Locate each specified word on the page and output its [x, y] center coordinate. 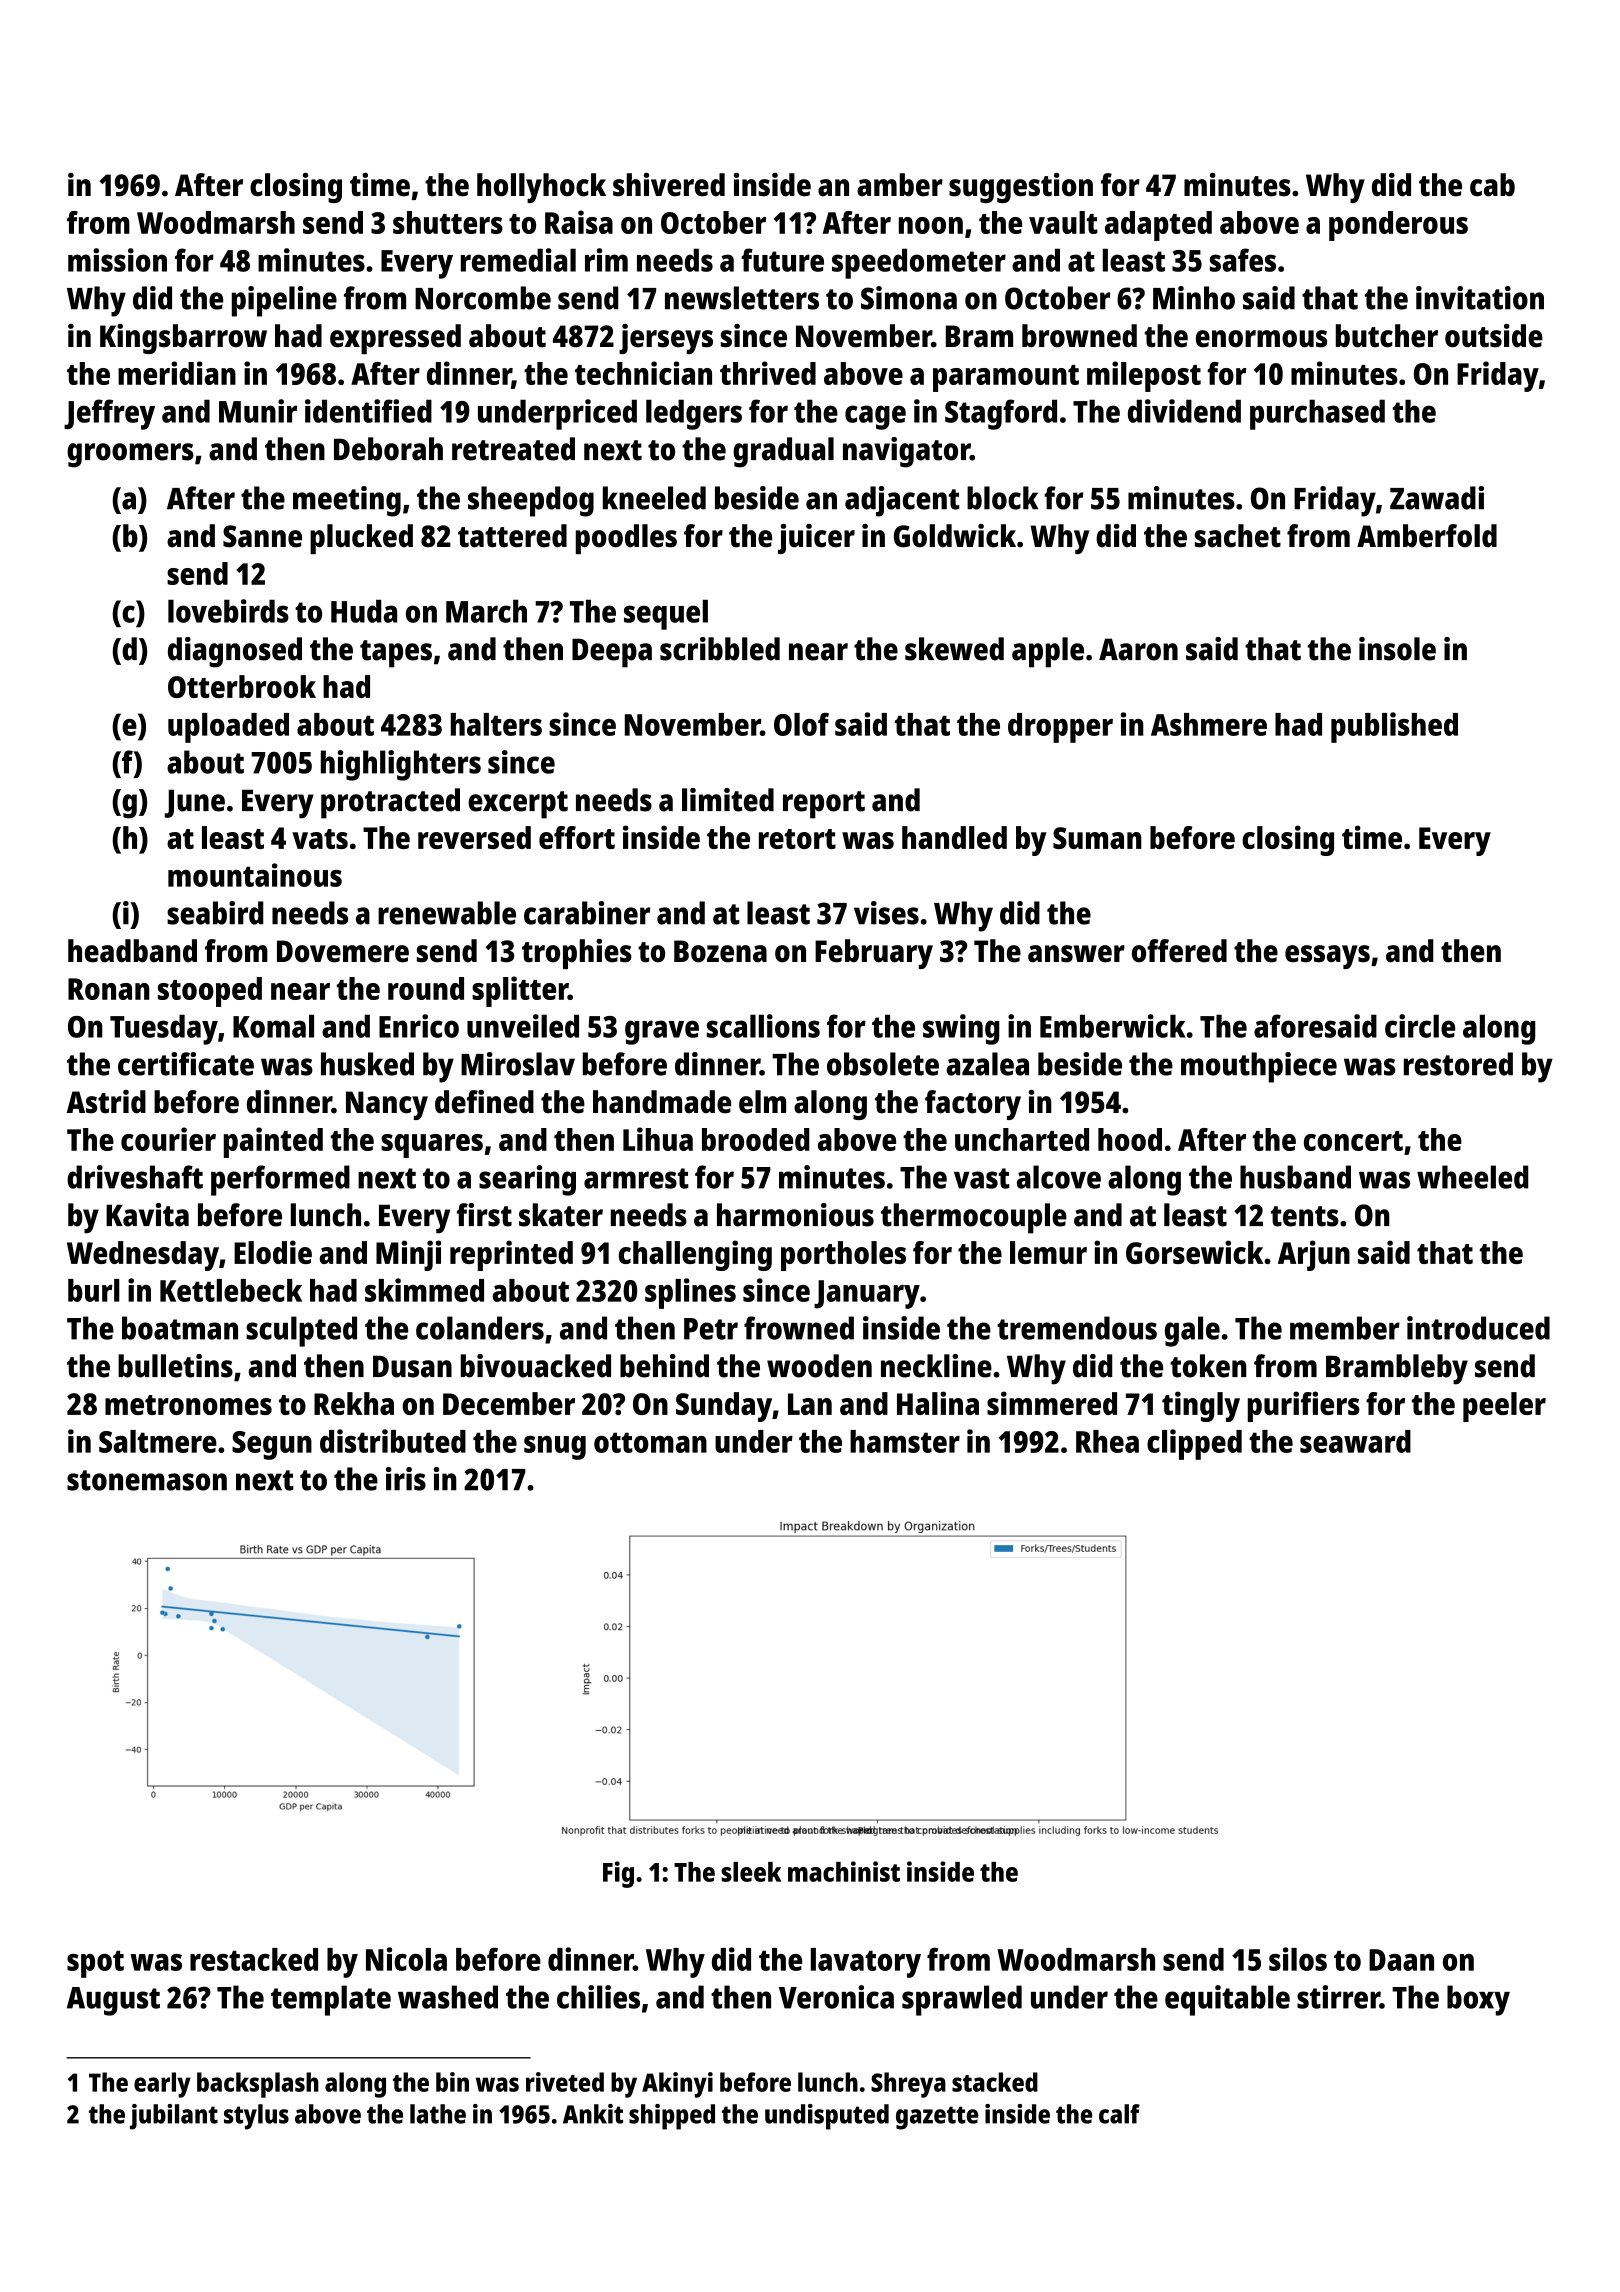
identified [368, 411]
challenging [695, 1255]
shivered [669, 185]
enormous [1261, 339]
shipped [672, 2117]
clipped [1194, 1444]
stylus [256, 2117]
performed [280, 1180]
